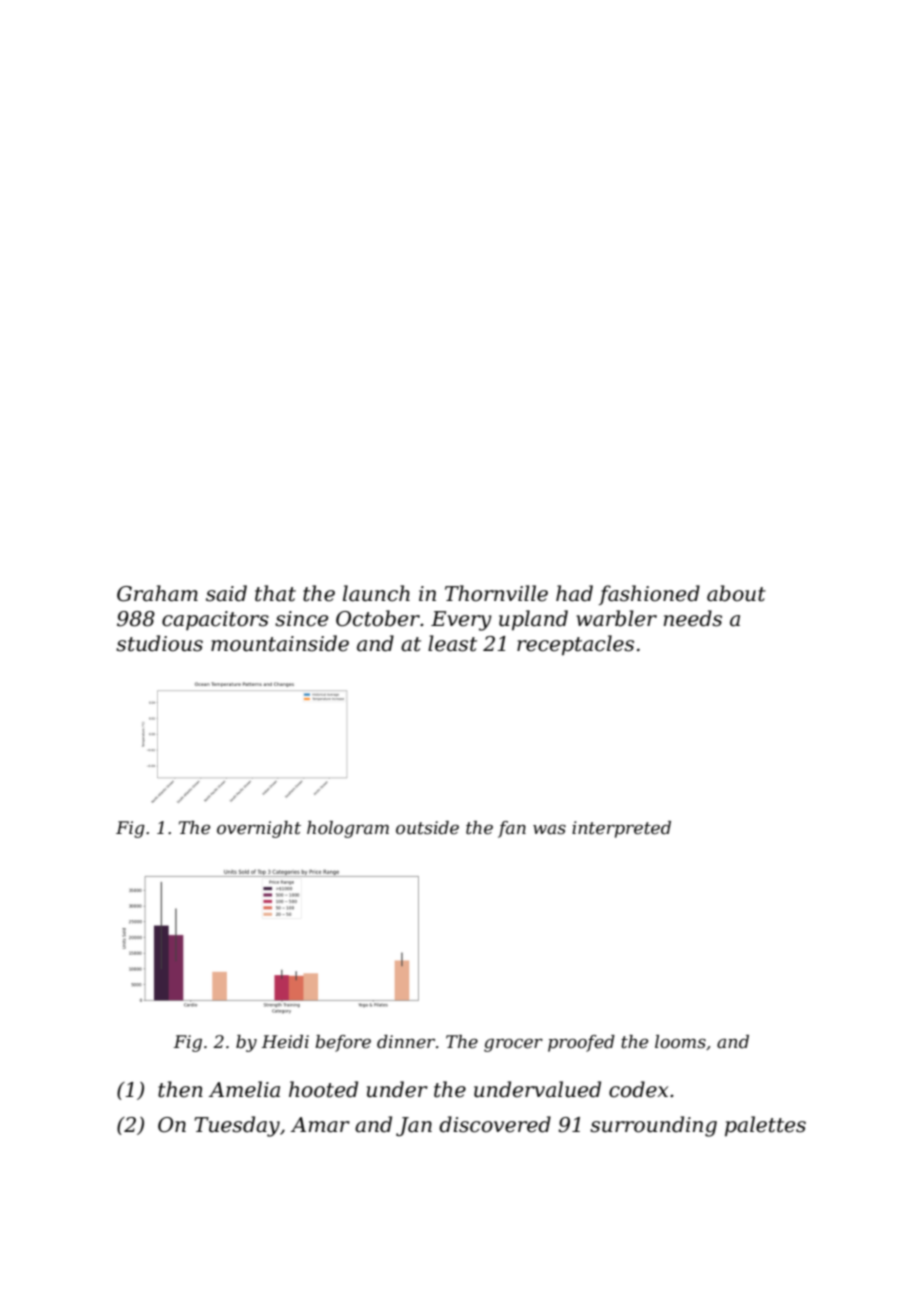 This screenshot has height=1311, width=924. What do you see at coordinates (180, 1089) in the screenshot?
I see `then` at bounding box center [180, 1089].
